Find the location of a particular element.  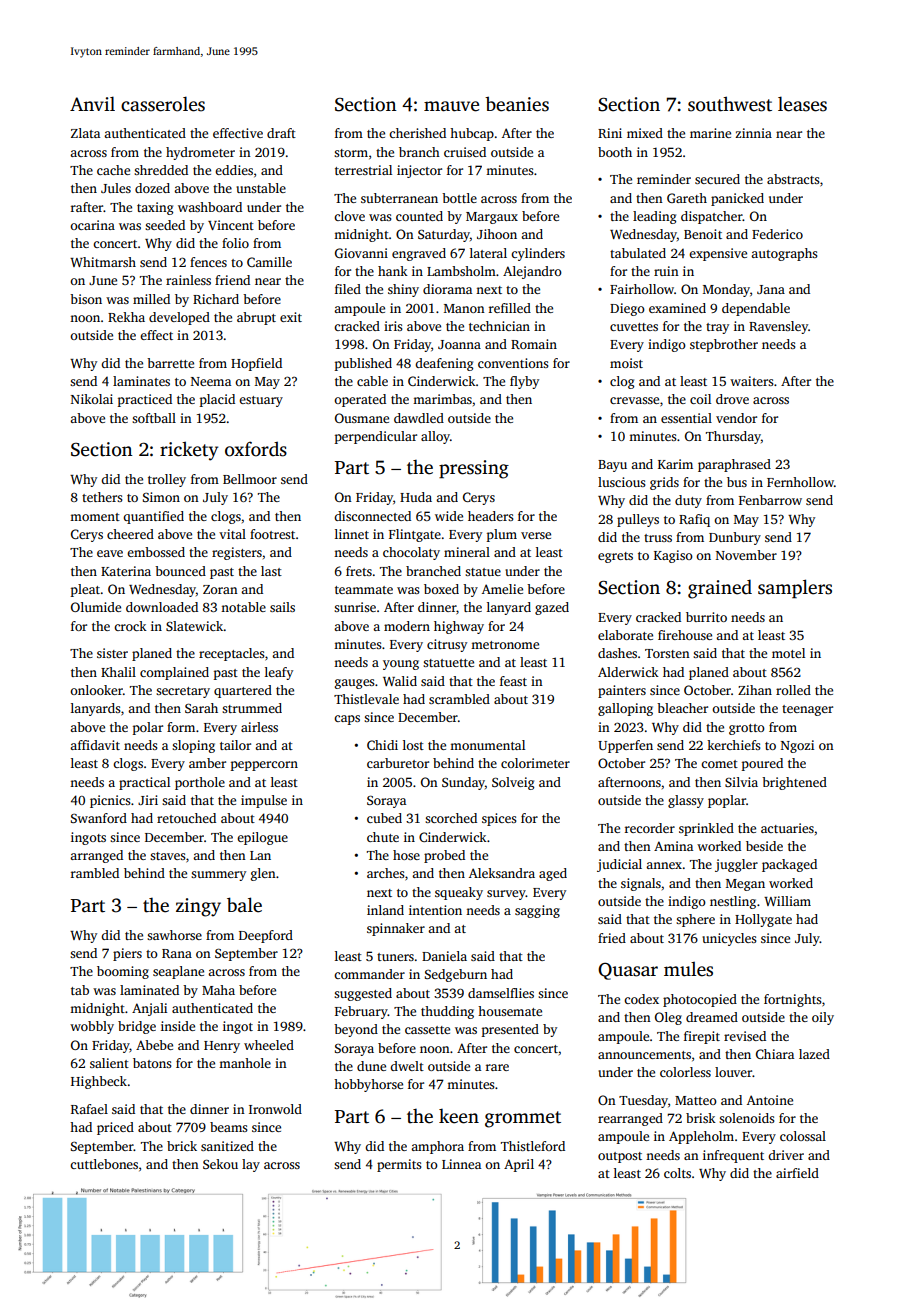

draft is located at coordinates (281, 133).
